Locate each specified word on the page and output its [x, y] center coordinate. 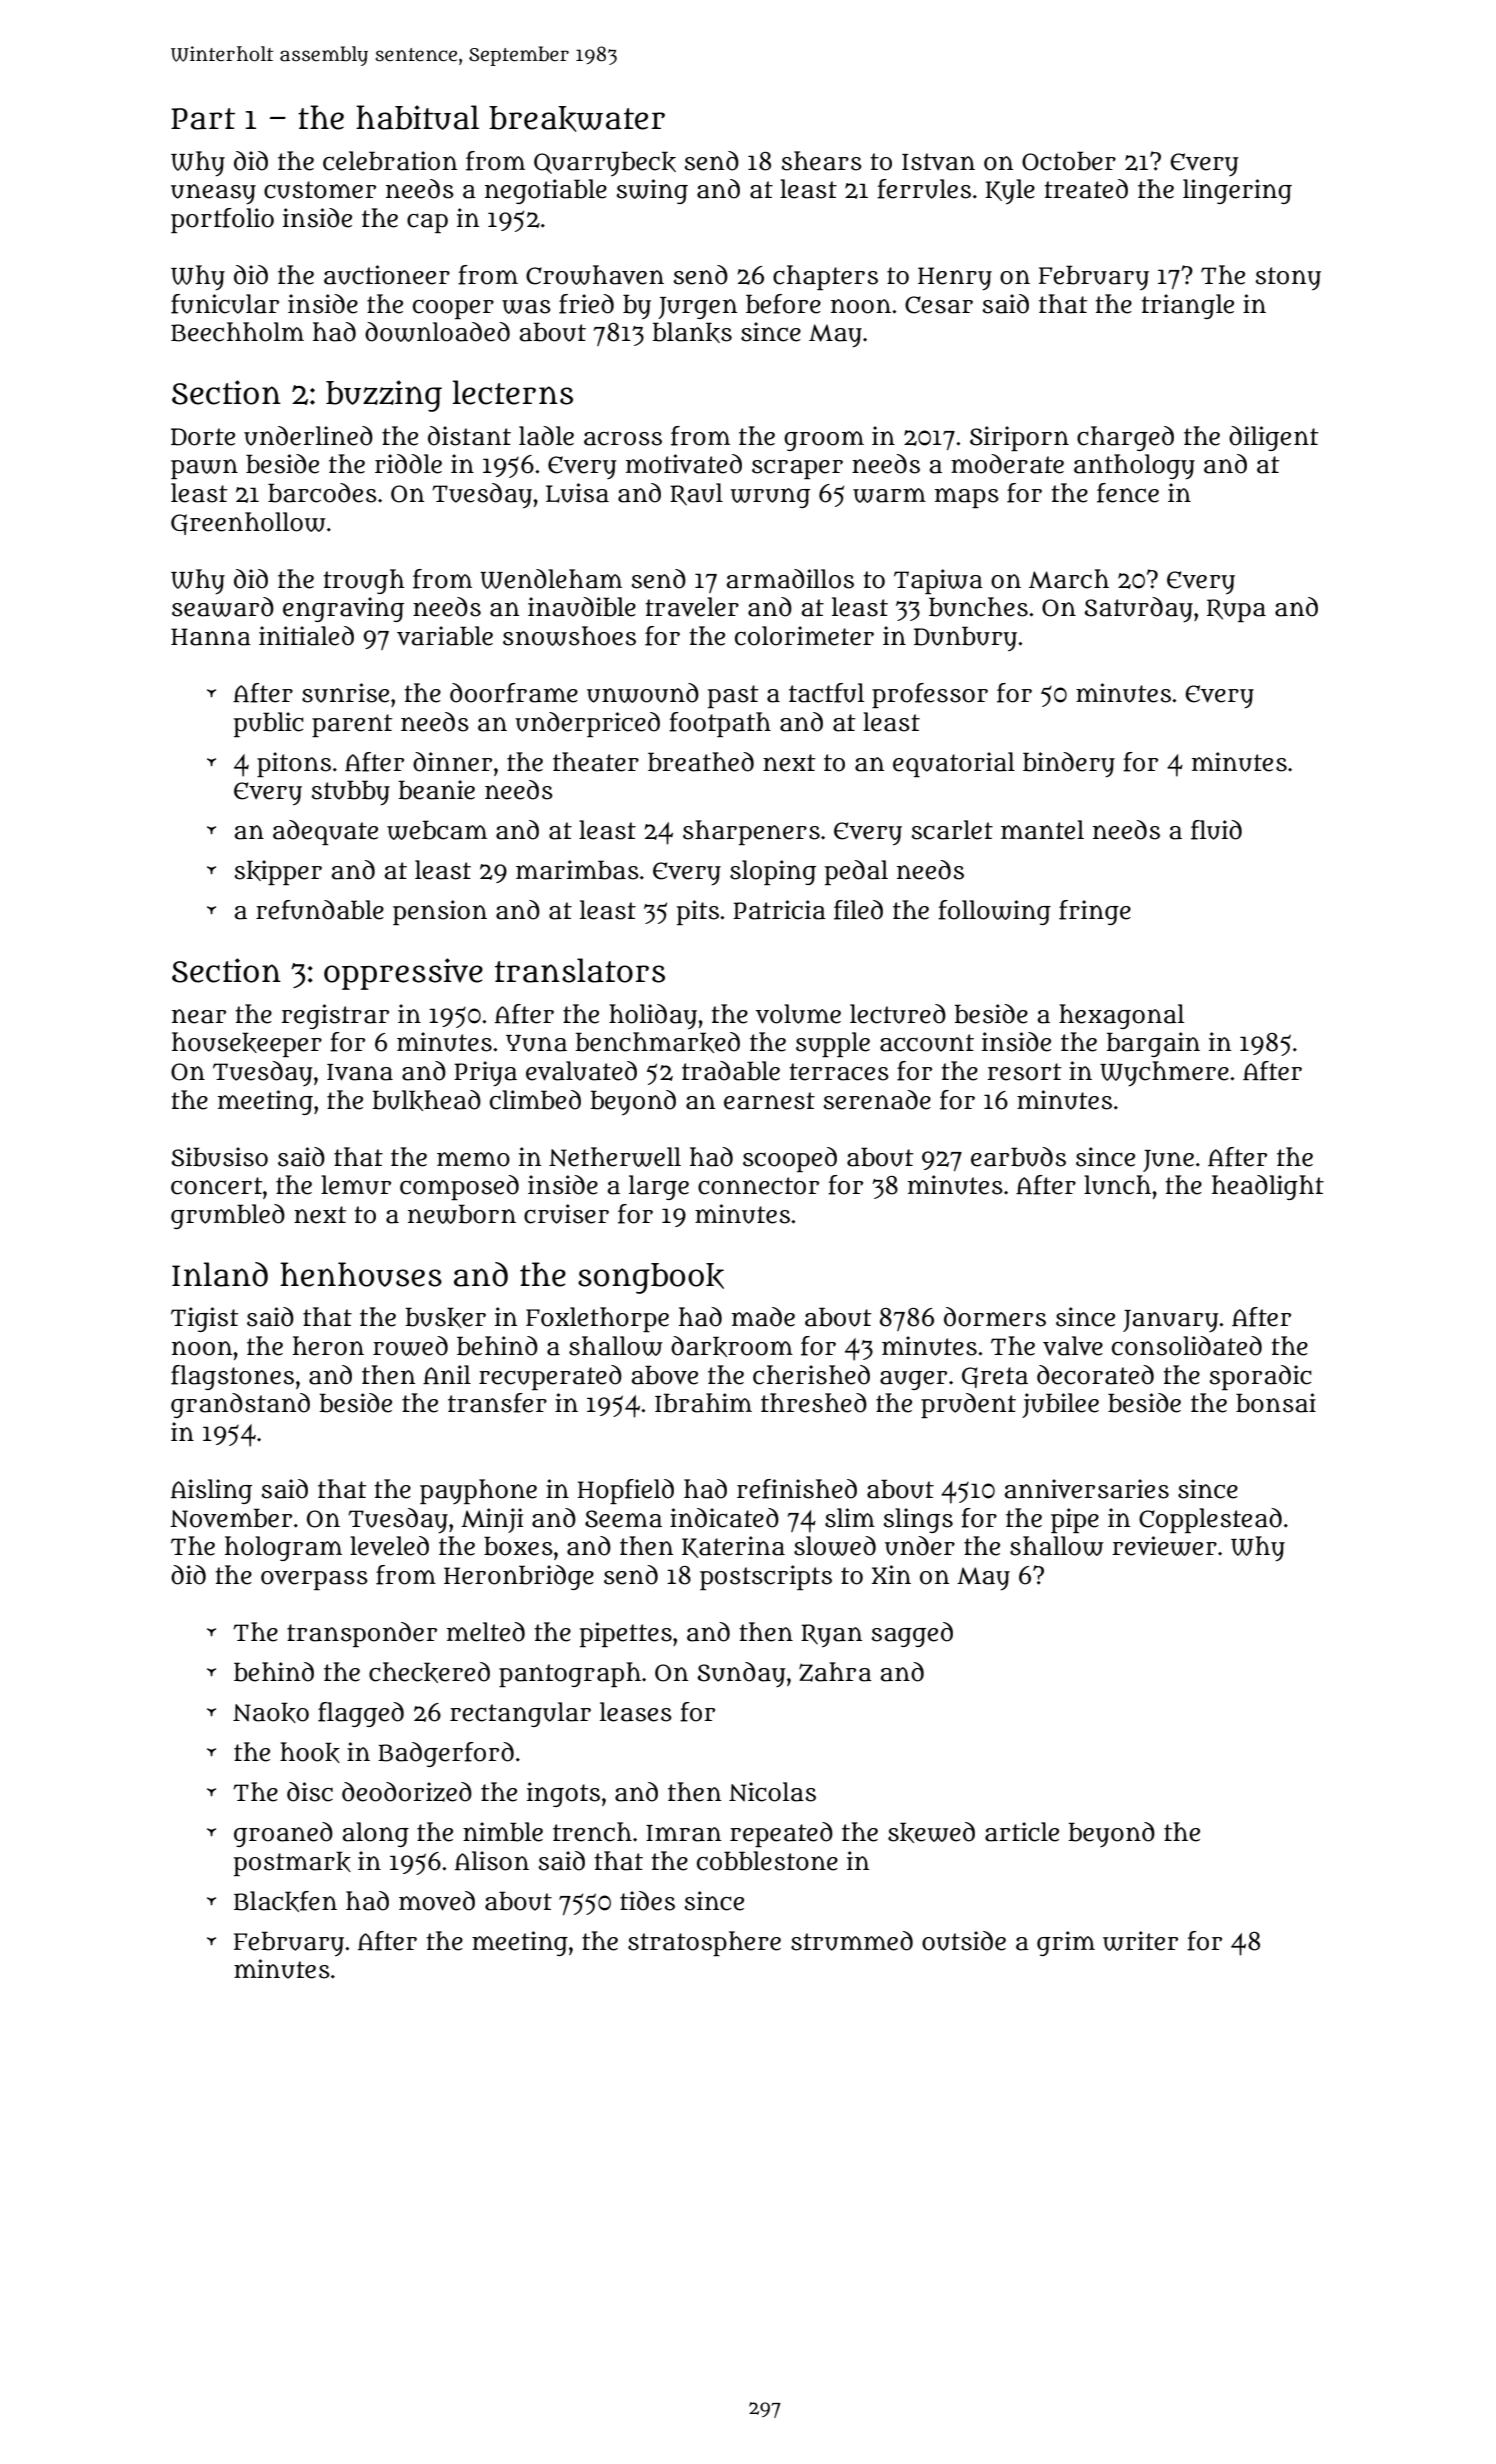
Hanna [211, 637]
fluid [1216, 830]
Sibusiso [219, 1157]
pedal [856, 872]
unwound [643, 693]
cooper [453, 309]
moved [437, 1901]
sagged [912, 1634]
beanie [436, 790]
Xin [891, 1574]
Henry [955, 279]
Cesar [939, 305]
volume [798, 1014]
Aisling [211, 1491]
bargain [1153, 1044]
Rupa [1236, 610]
